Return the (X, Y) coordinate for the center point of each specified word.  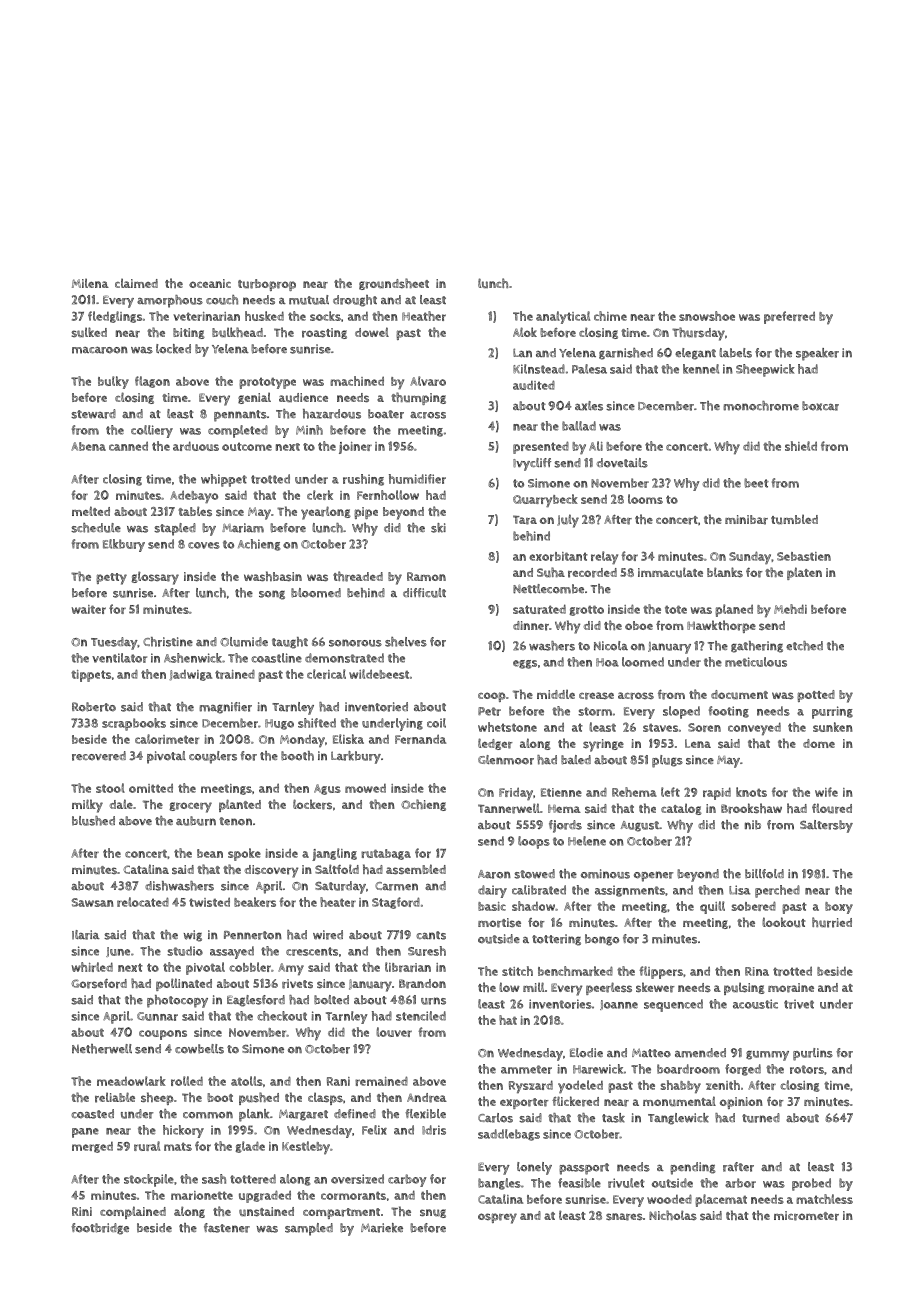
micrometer (806, 1216)
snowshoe (707, 316)
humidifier (417, 479)
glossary (155, 578)
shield (801, 446)
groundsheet (394, 284)
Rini (82, 1211)
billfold (764, 874)
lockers (312, 804)
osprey (497, 1218)
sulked (89, 332)
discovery (271, 871)
